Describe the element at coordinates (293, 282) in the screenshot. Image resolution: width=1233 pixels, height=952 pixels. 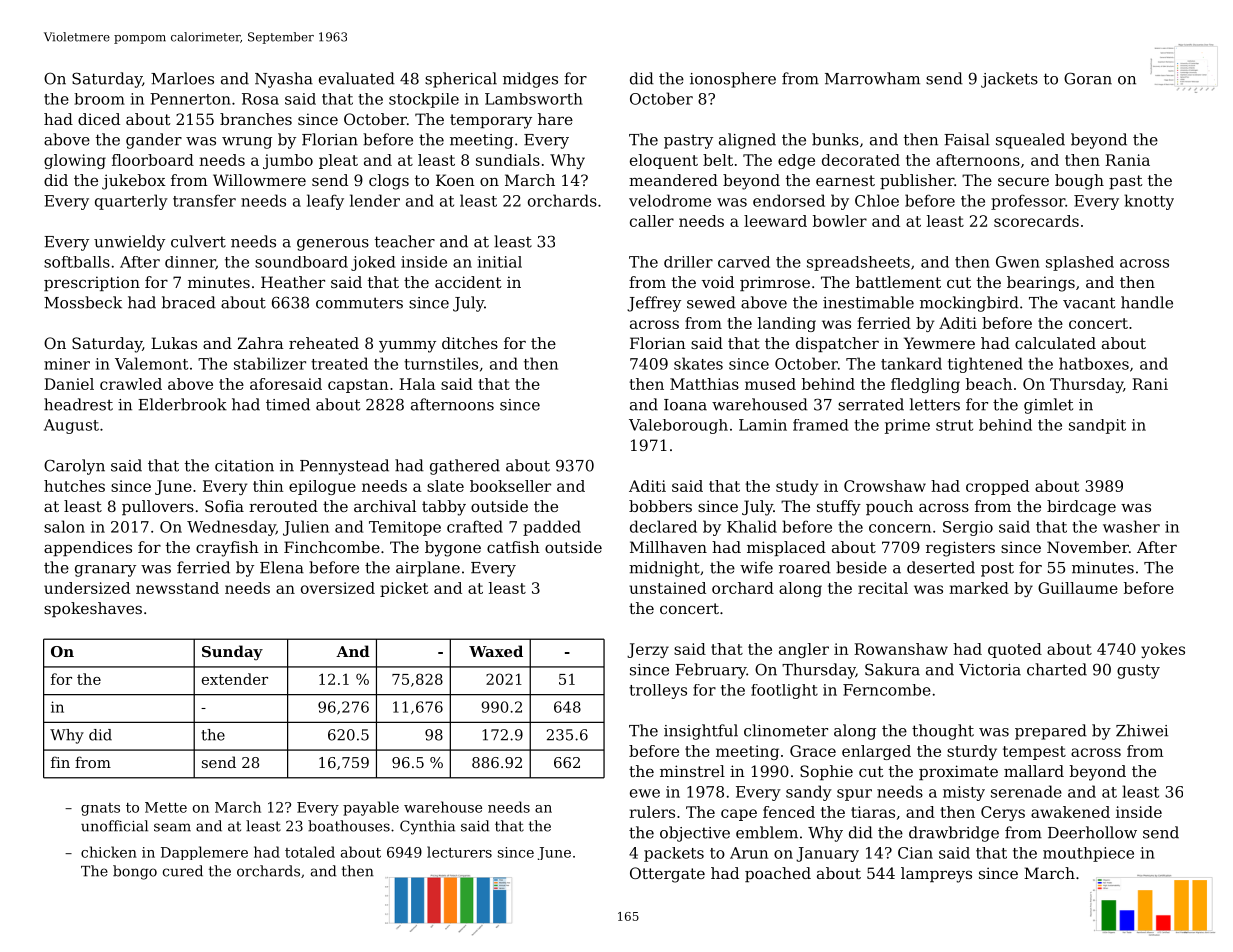
I see `Heather` at that location.
